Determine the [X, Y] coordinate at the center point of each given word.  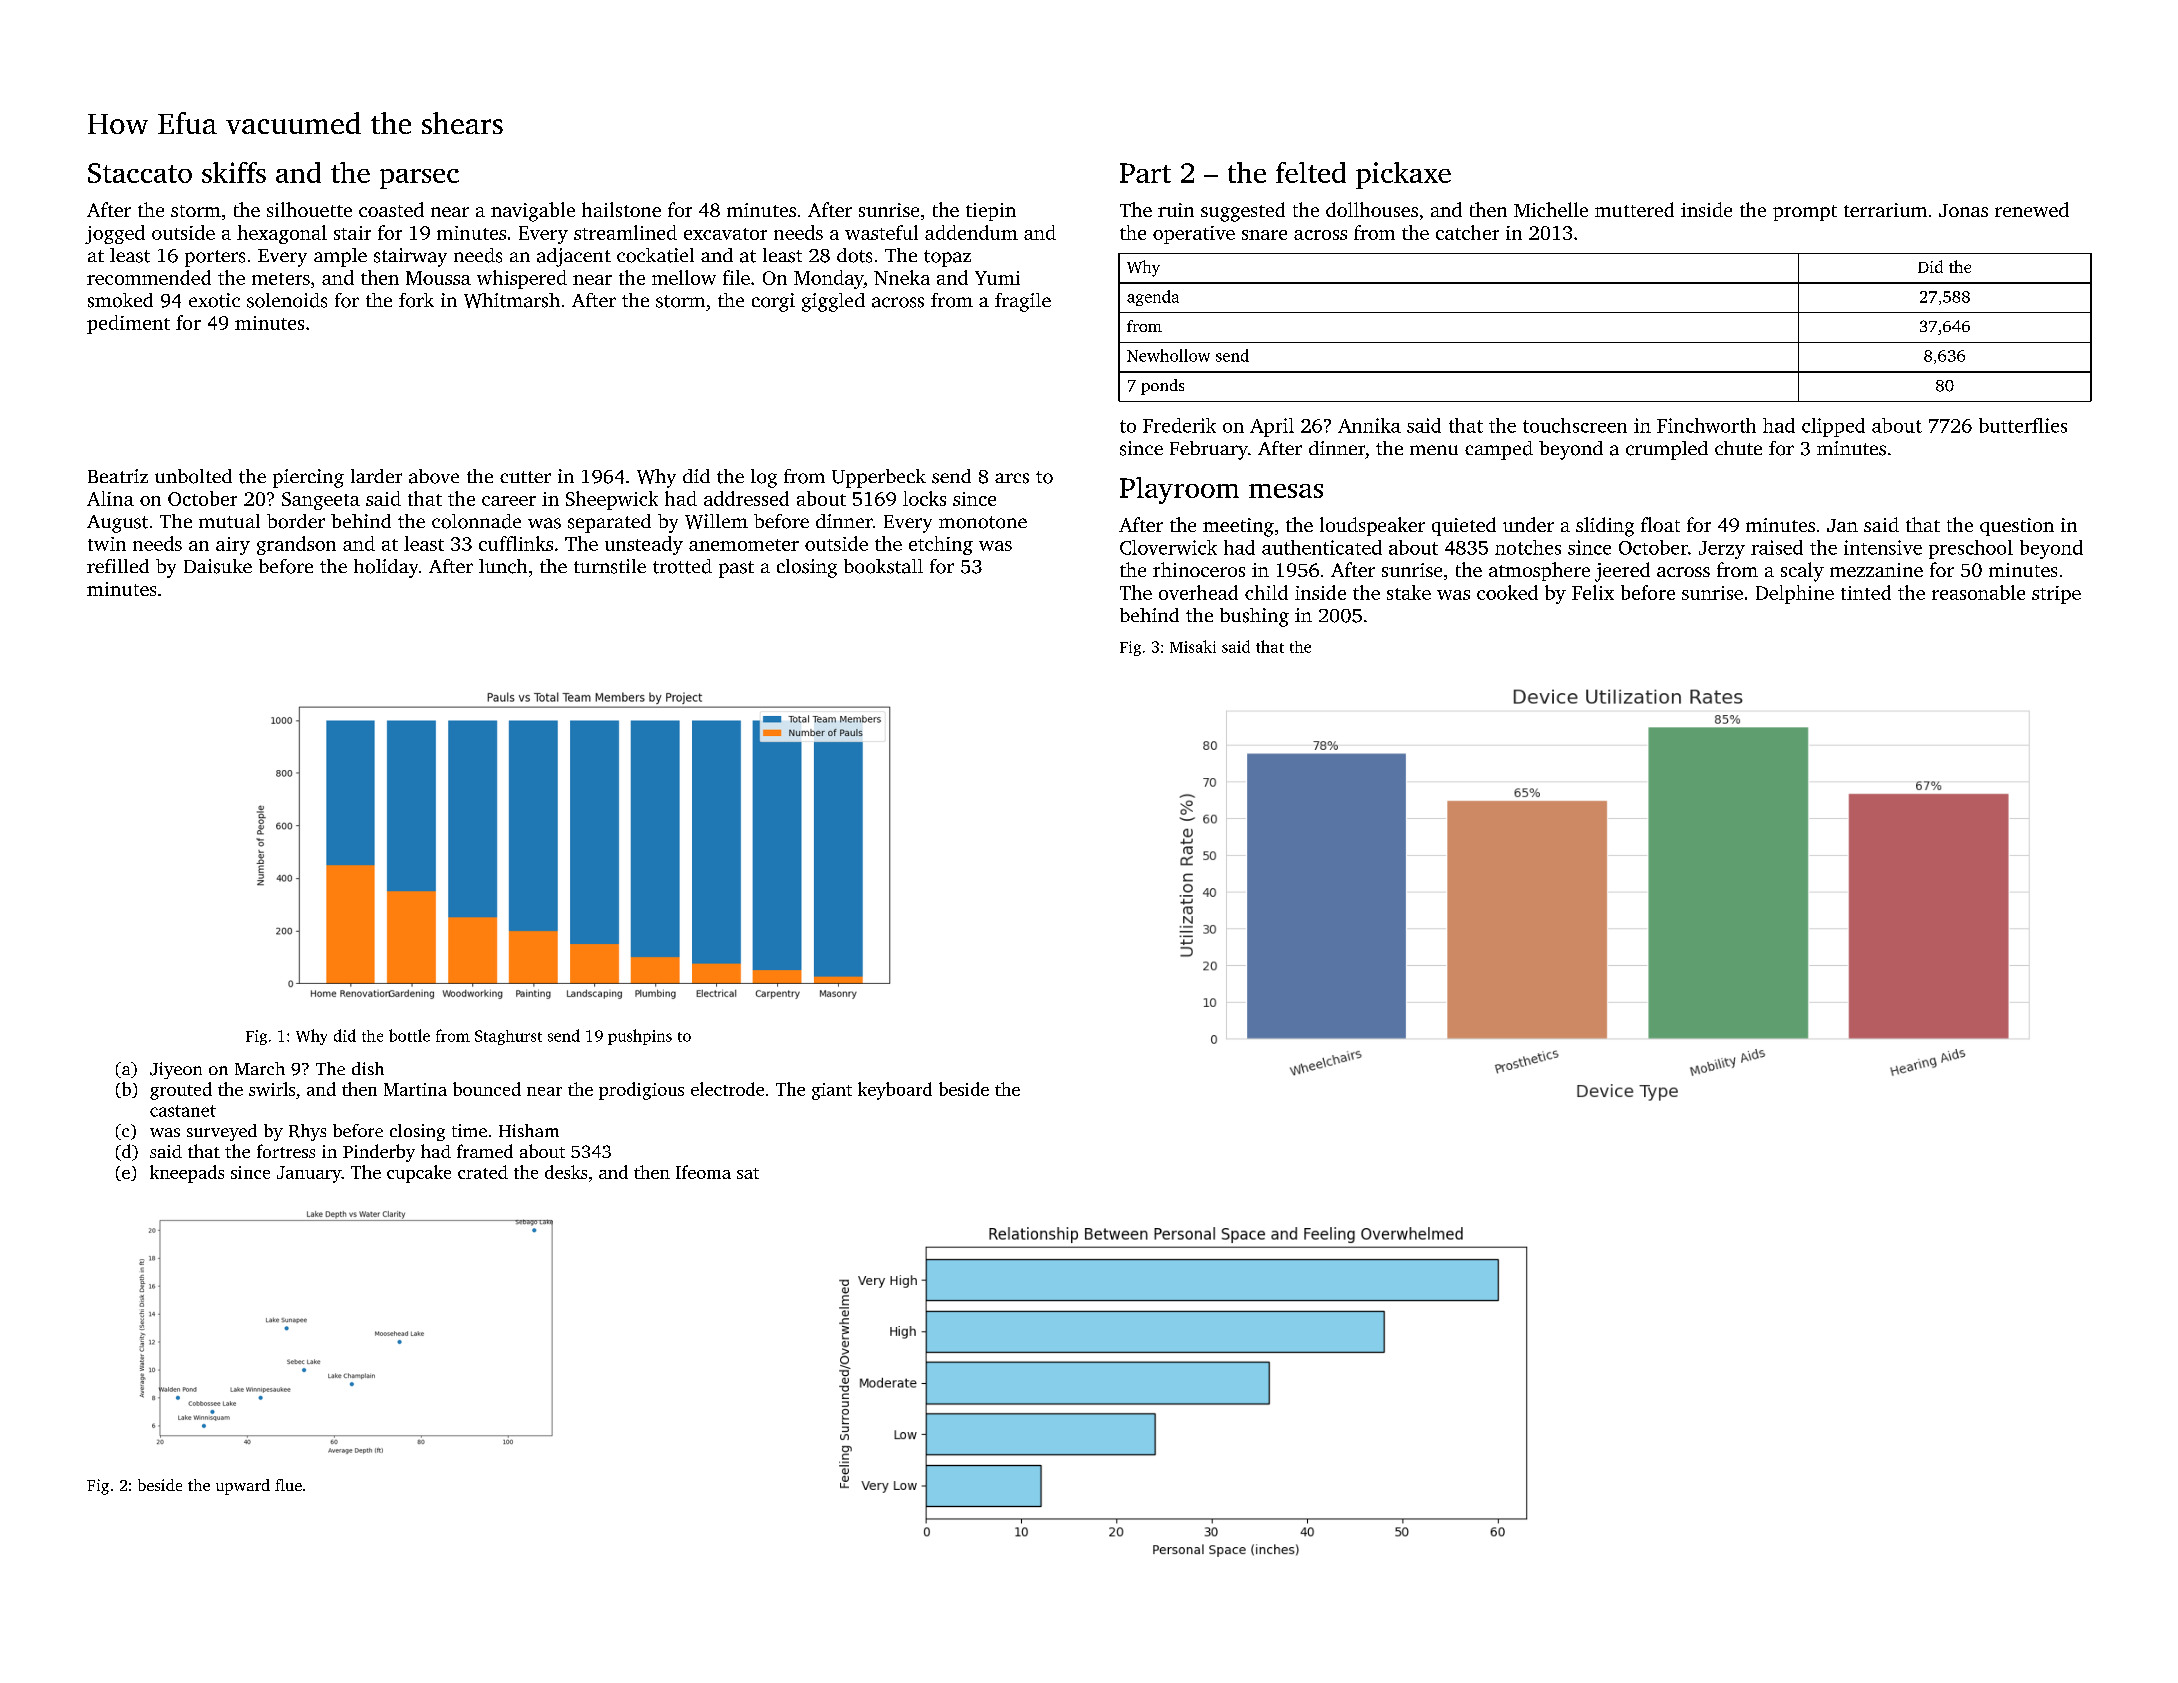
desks [566, 1172]
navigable [533, 212]
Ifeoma [703, 1172]
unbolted [193, 476]
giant [832, 1091]
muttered [1634, 209]
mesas [1286, 491]
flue [288, 1485]
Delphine [1795, 594]
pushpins [640, 1037]
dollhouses [1372, 209]
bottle [409, 1035]
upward [243, 1487]
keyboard [895, 1091]
